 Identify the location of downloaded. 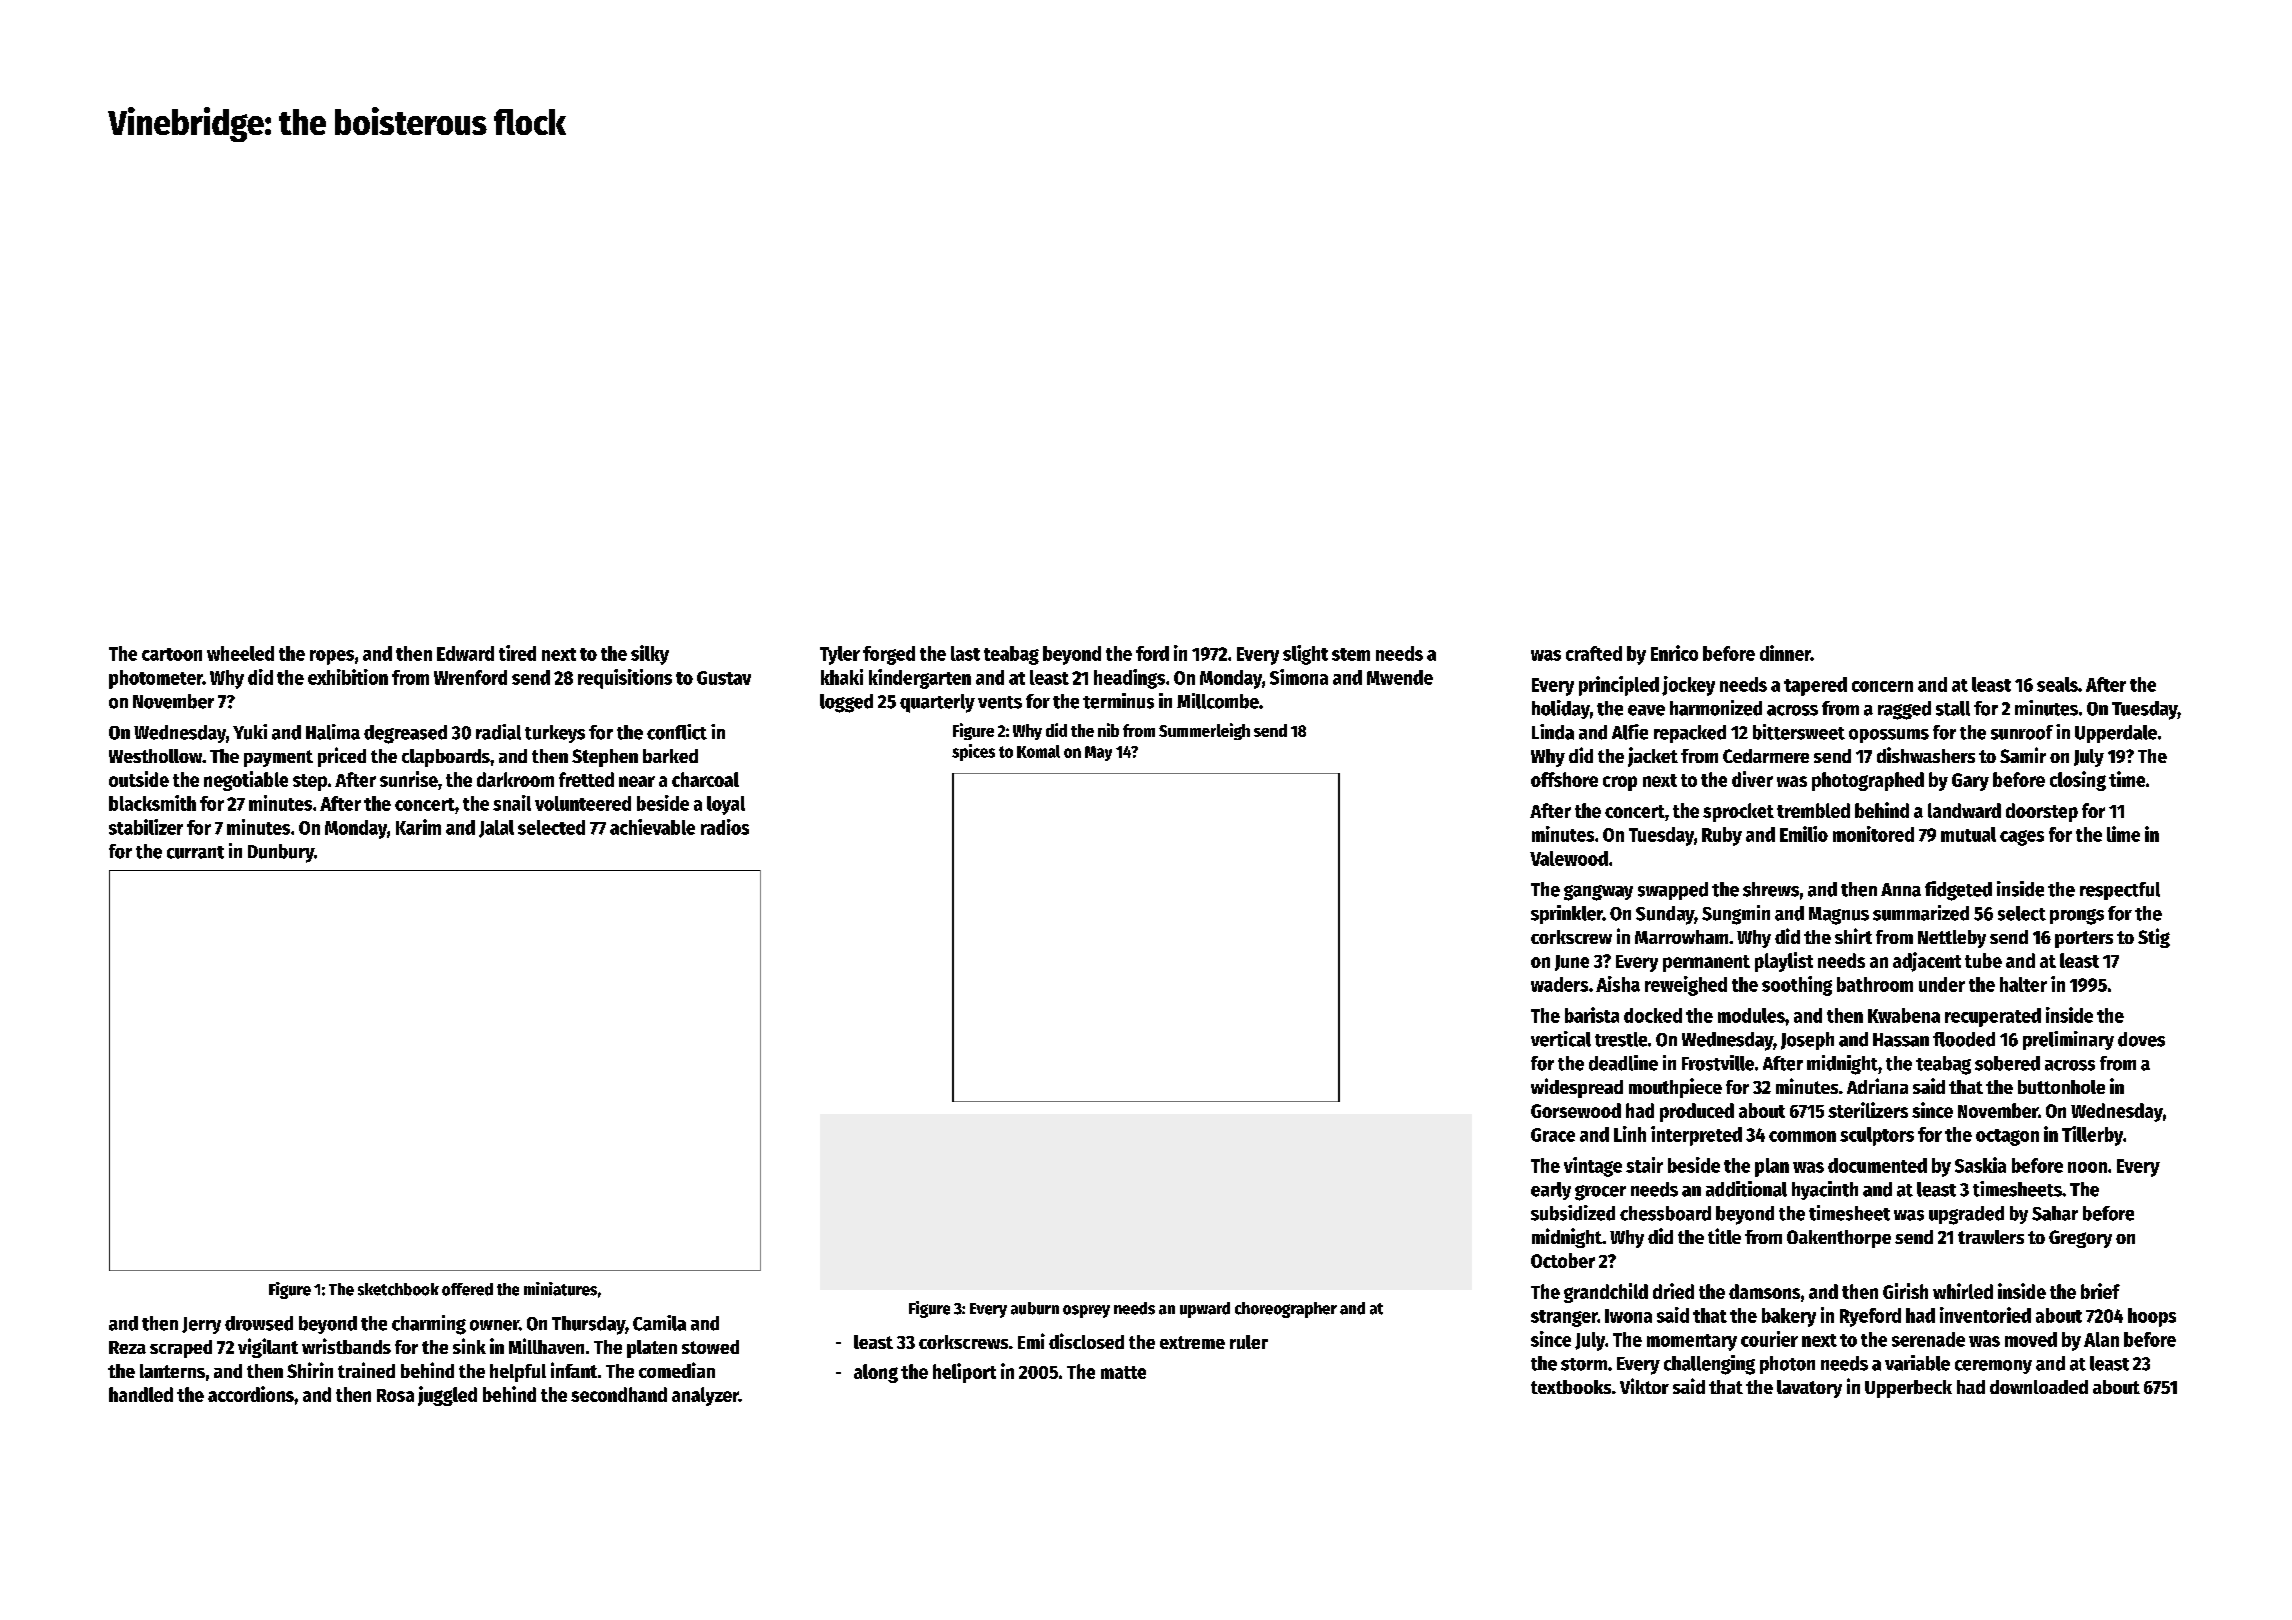
(2039, 1387).
